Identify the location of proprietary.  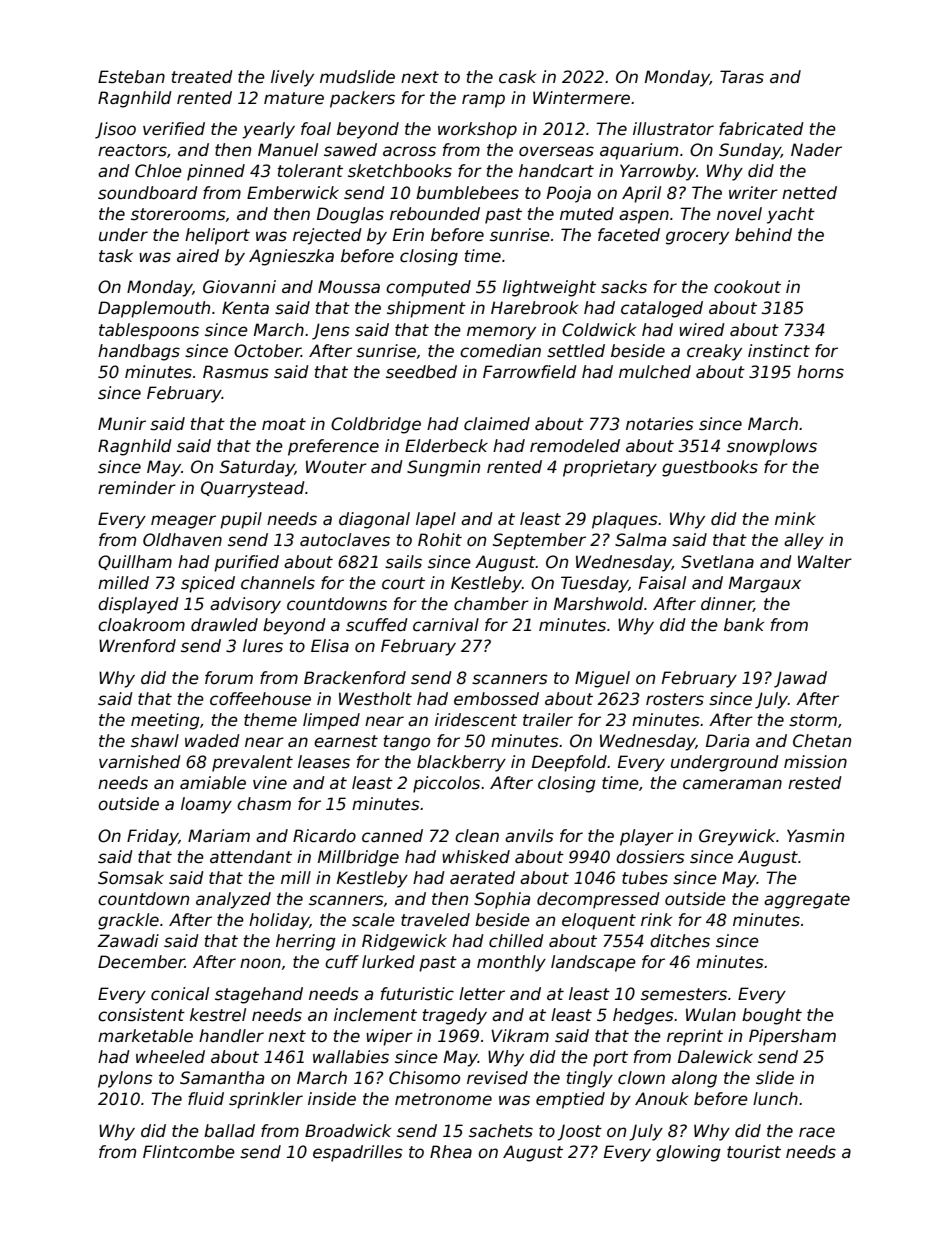
(610, 468).
